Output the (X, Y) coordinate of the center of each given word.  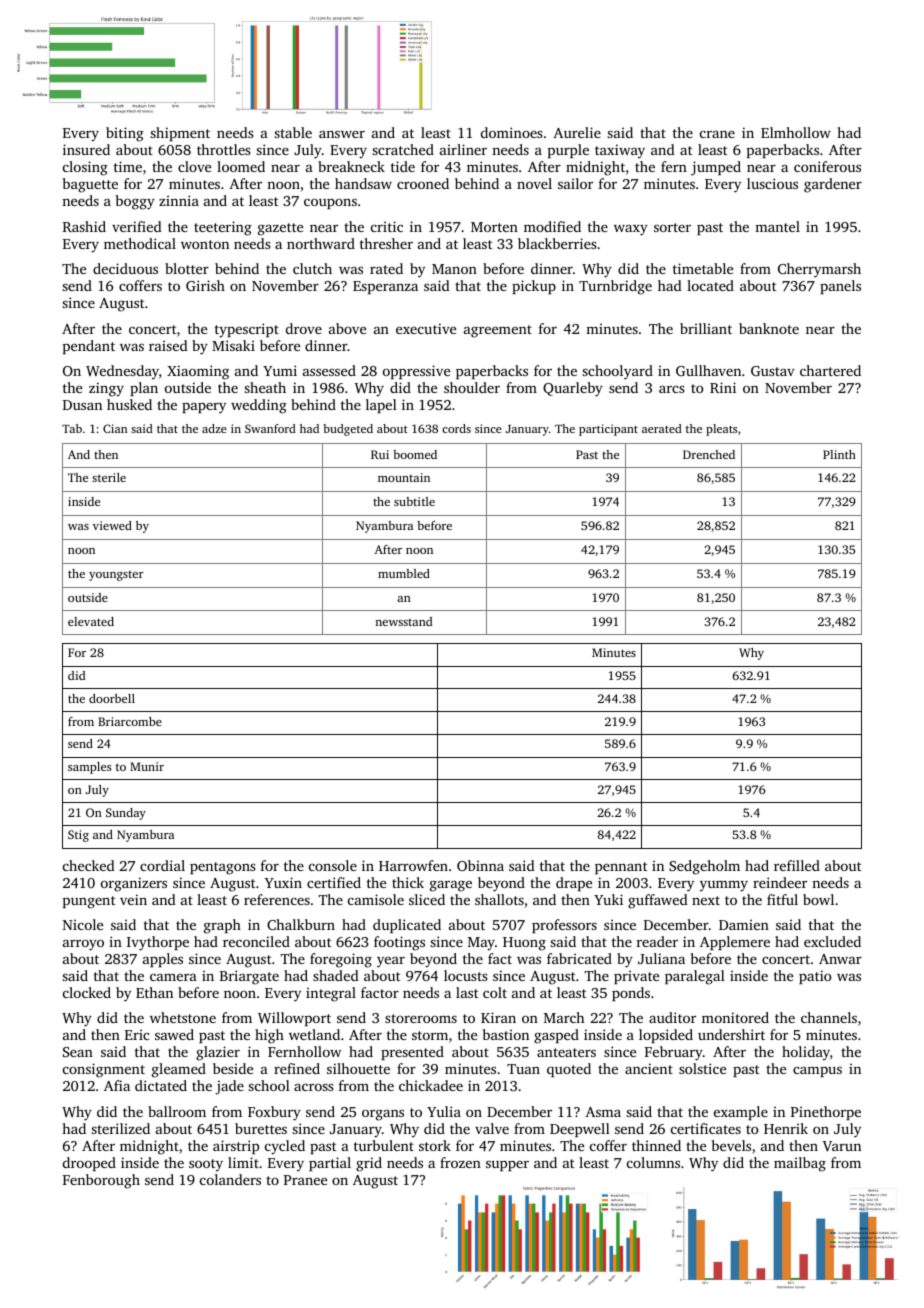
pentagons (223, 868)
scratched (403, 149)
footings (399, 943)
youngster (116, 576)
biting (125, 134)
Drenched (709, 454)
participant (608, 430)
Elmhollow (796, 132)
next (706, 900)
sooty (206, 1165)
